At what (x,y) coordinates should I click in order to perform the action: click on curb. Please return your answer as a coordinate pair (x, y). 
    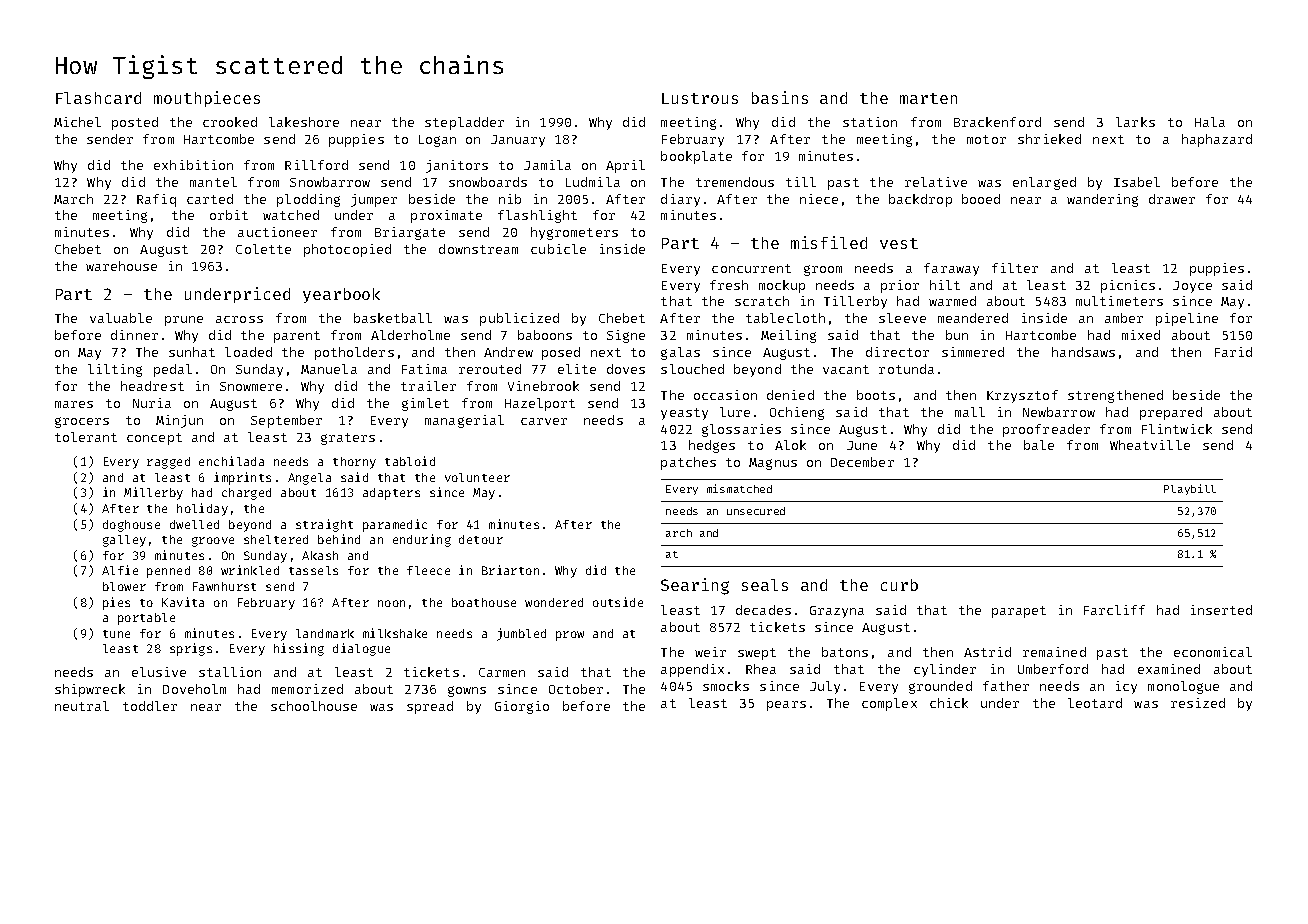
    Looking at the image, I should click on (899, 585).
